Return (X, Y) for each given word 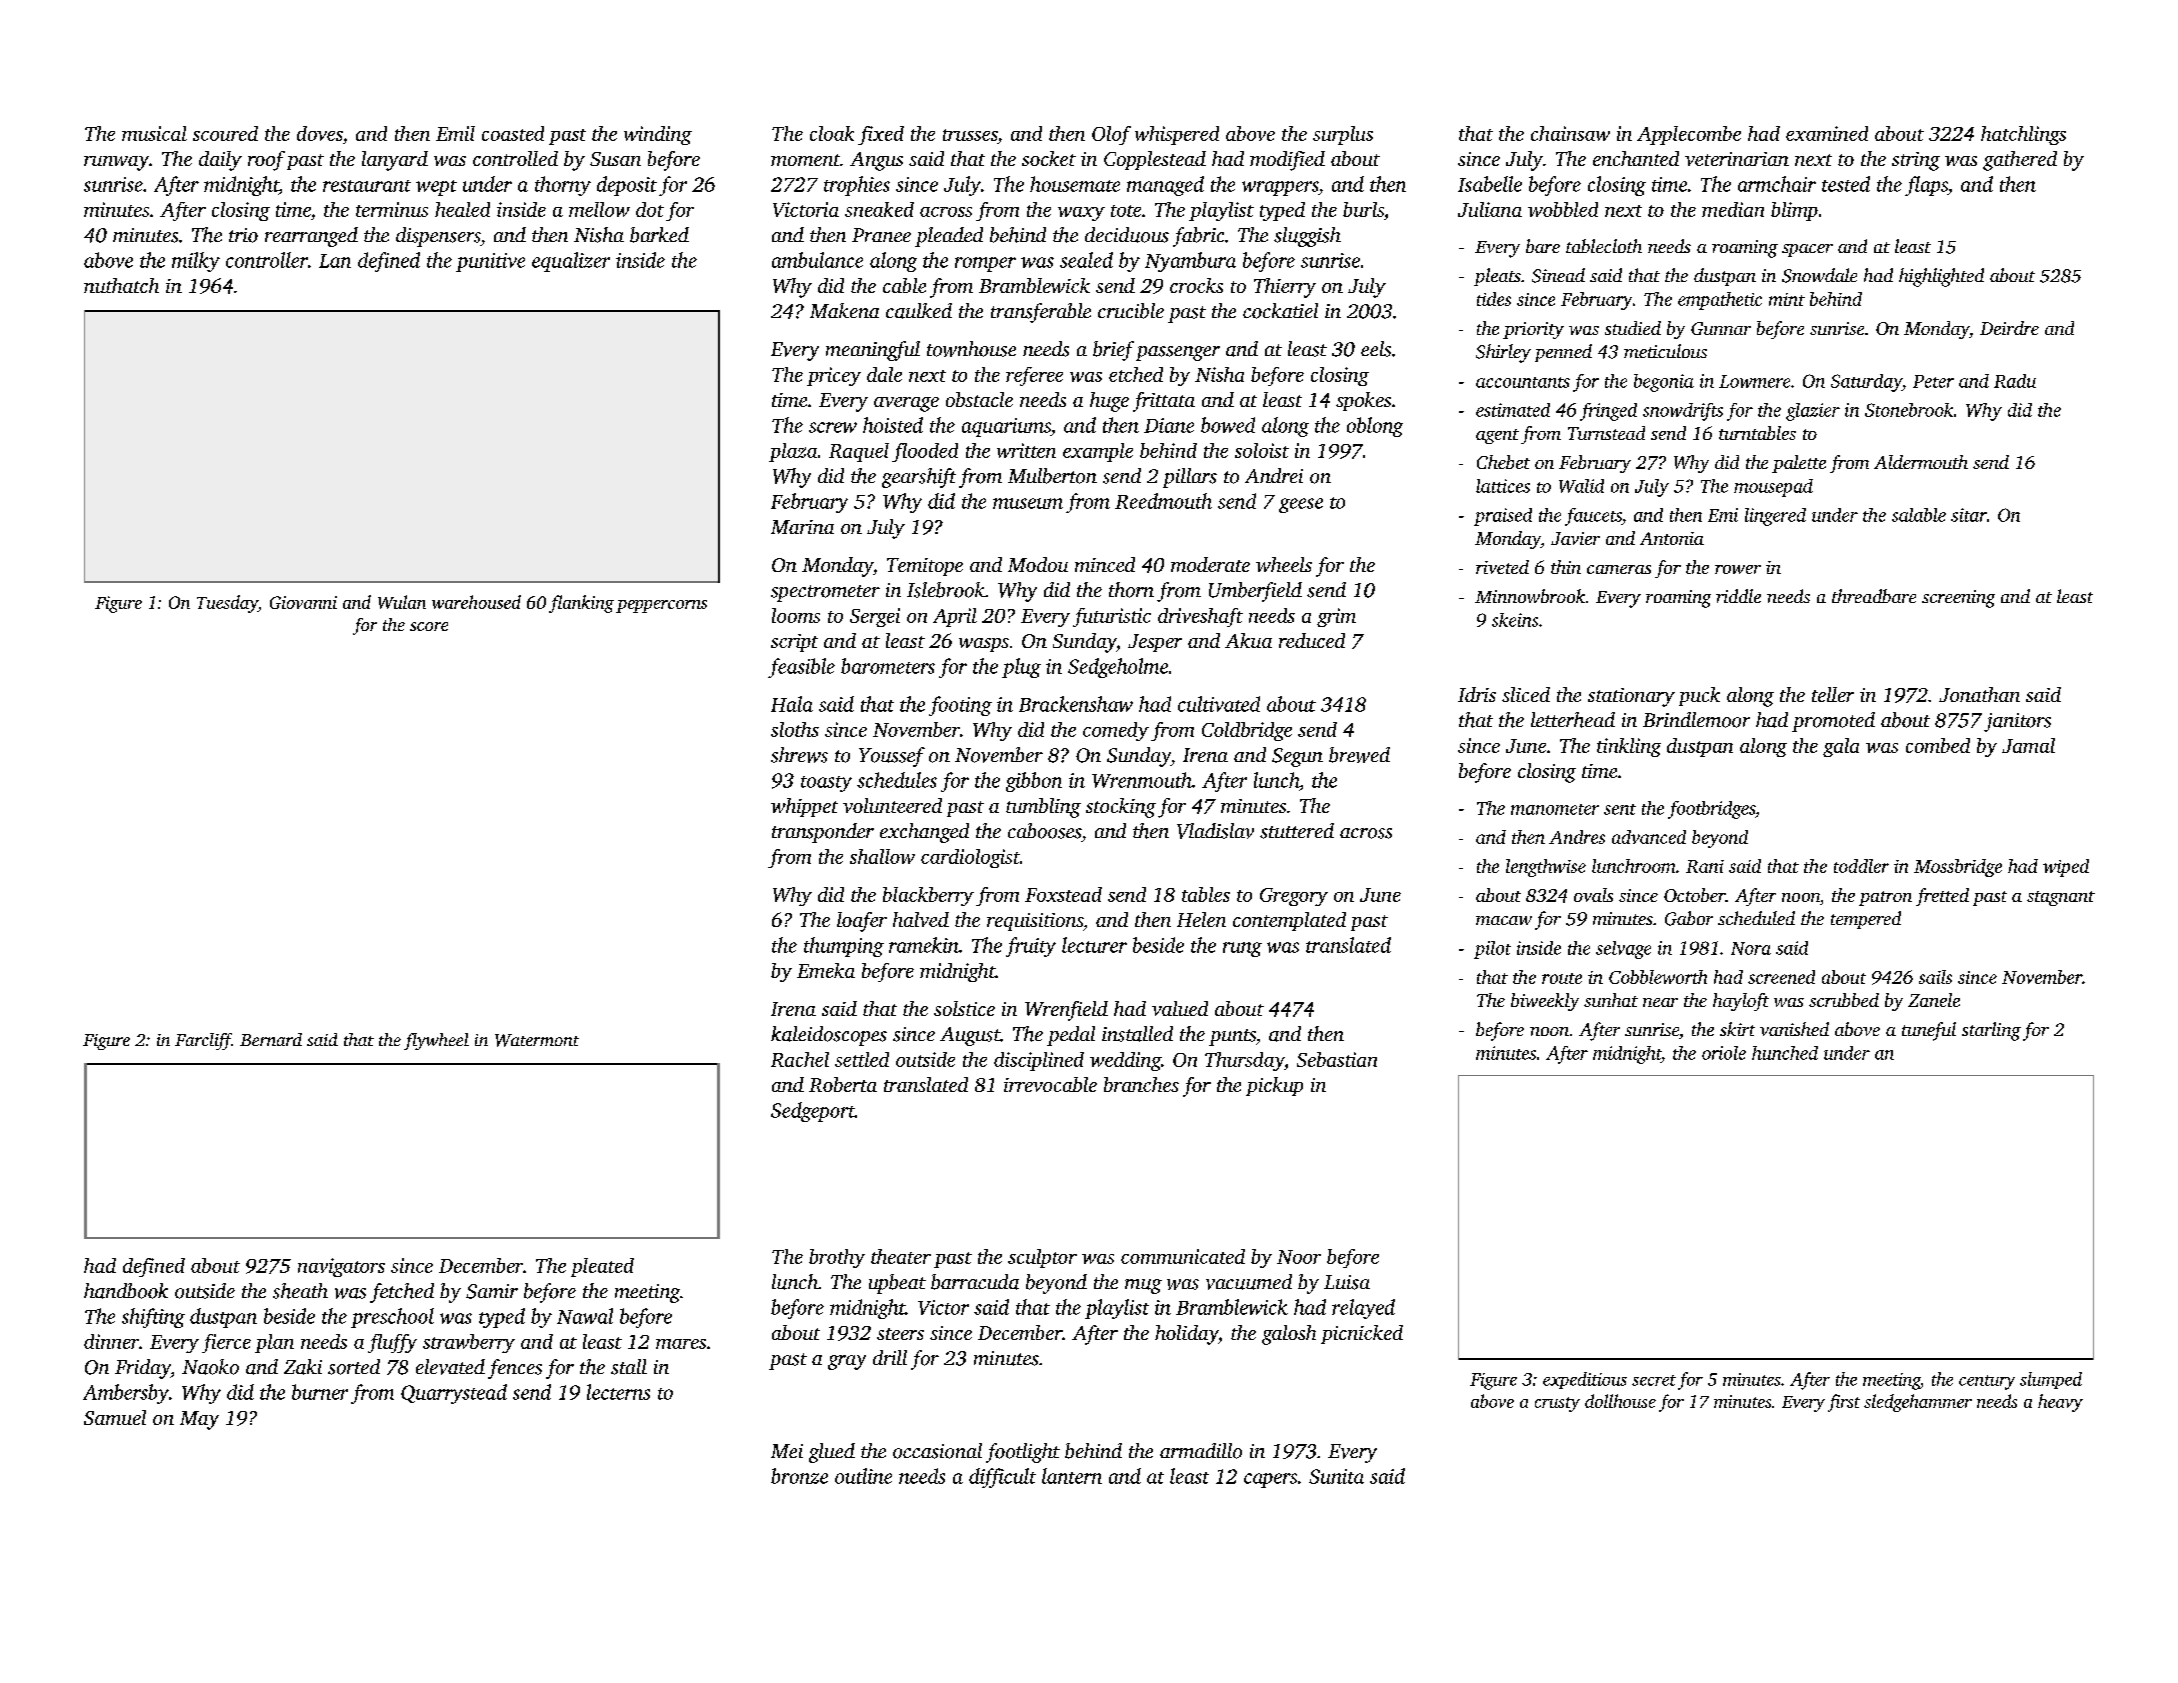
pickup (1274, 1086)
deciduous (1127, 235)
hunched (1785, 1053)
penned (1563, 353)
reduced (1312, 640)
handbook (126, 1291)
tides (1494, 299)
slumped (2051, 1380)
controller (267, 260)
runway (116, 163)
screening (1958, 599)
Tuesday (227, 604)
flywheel (436, 1041)
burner (320, 1392)
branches (1141, 1084)
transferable (1041, 313)
